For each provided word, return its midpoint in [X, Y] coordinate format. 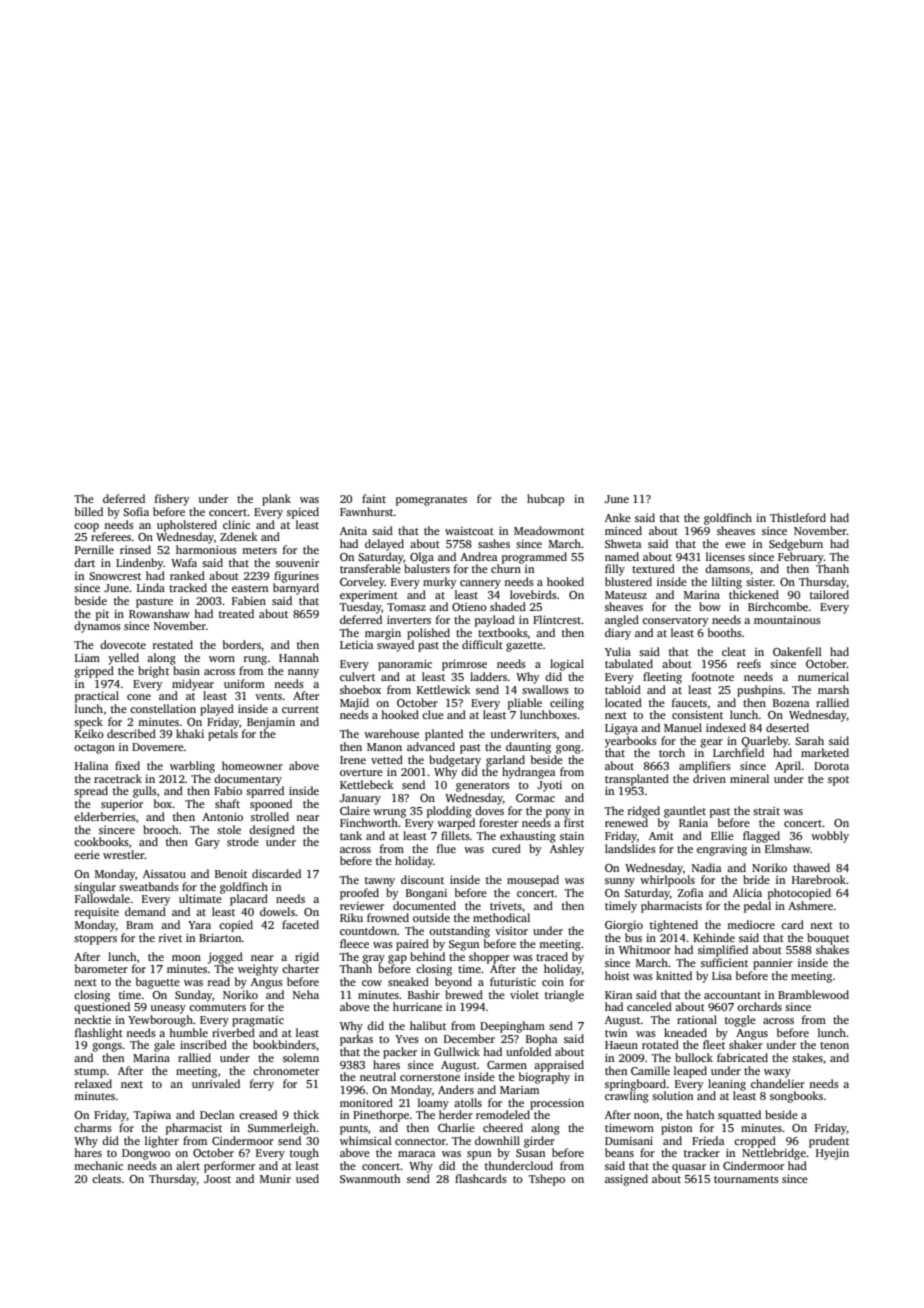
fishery [172, 500]
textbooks [503, 632]
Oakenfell [797, 651]
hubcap [545, 500]
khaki [190, 733]
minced [623, 530]
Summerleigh [282, 1129]
